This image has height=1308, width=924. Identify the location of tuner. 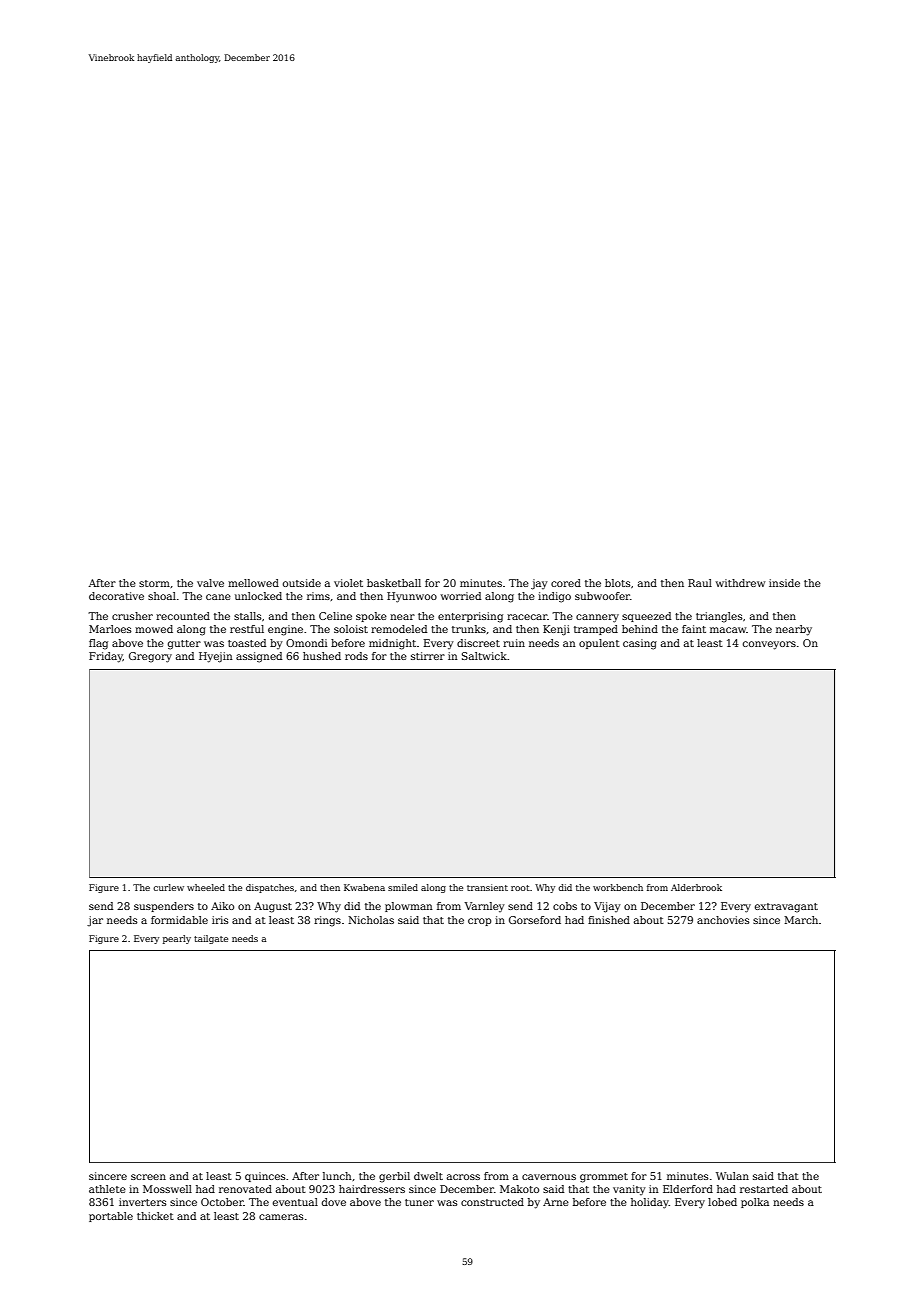
(419, 1202).
